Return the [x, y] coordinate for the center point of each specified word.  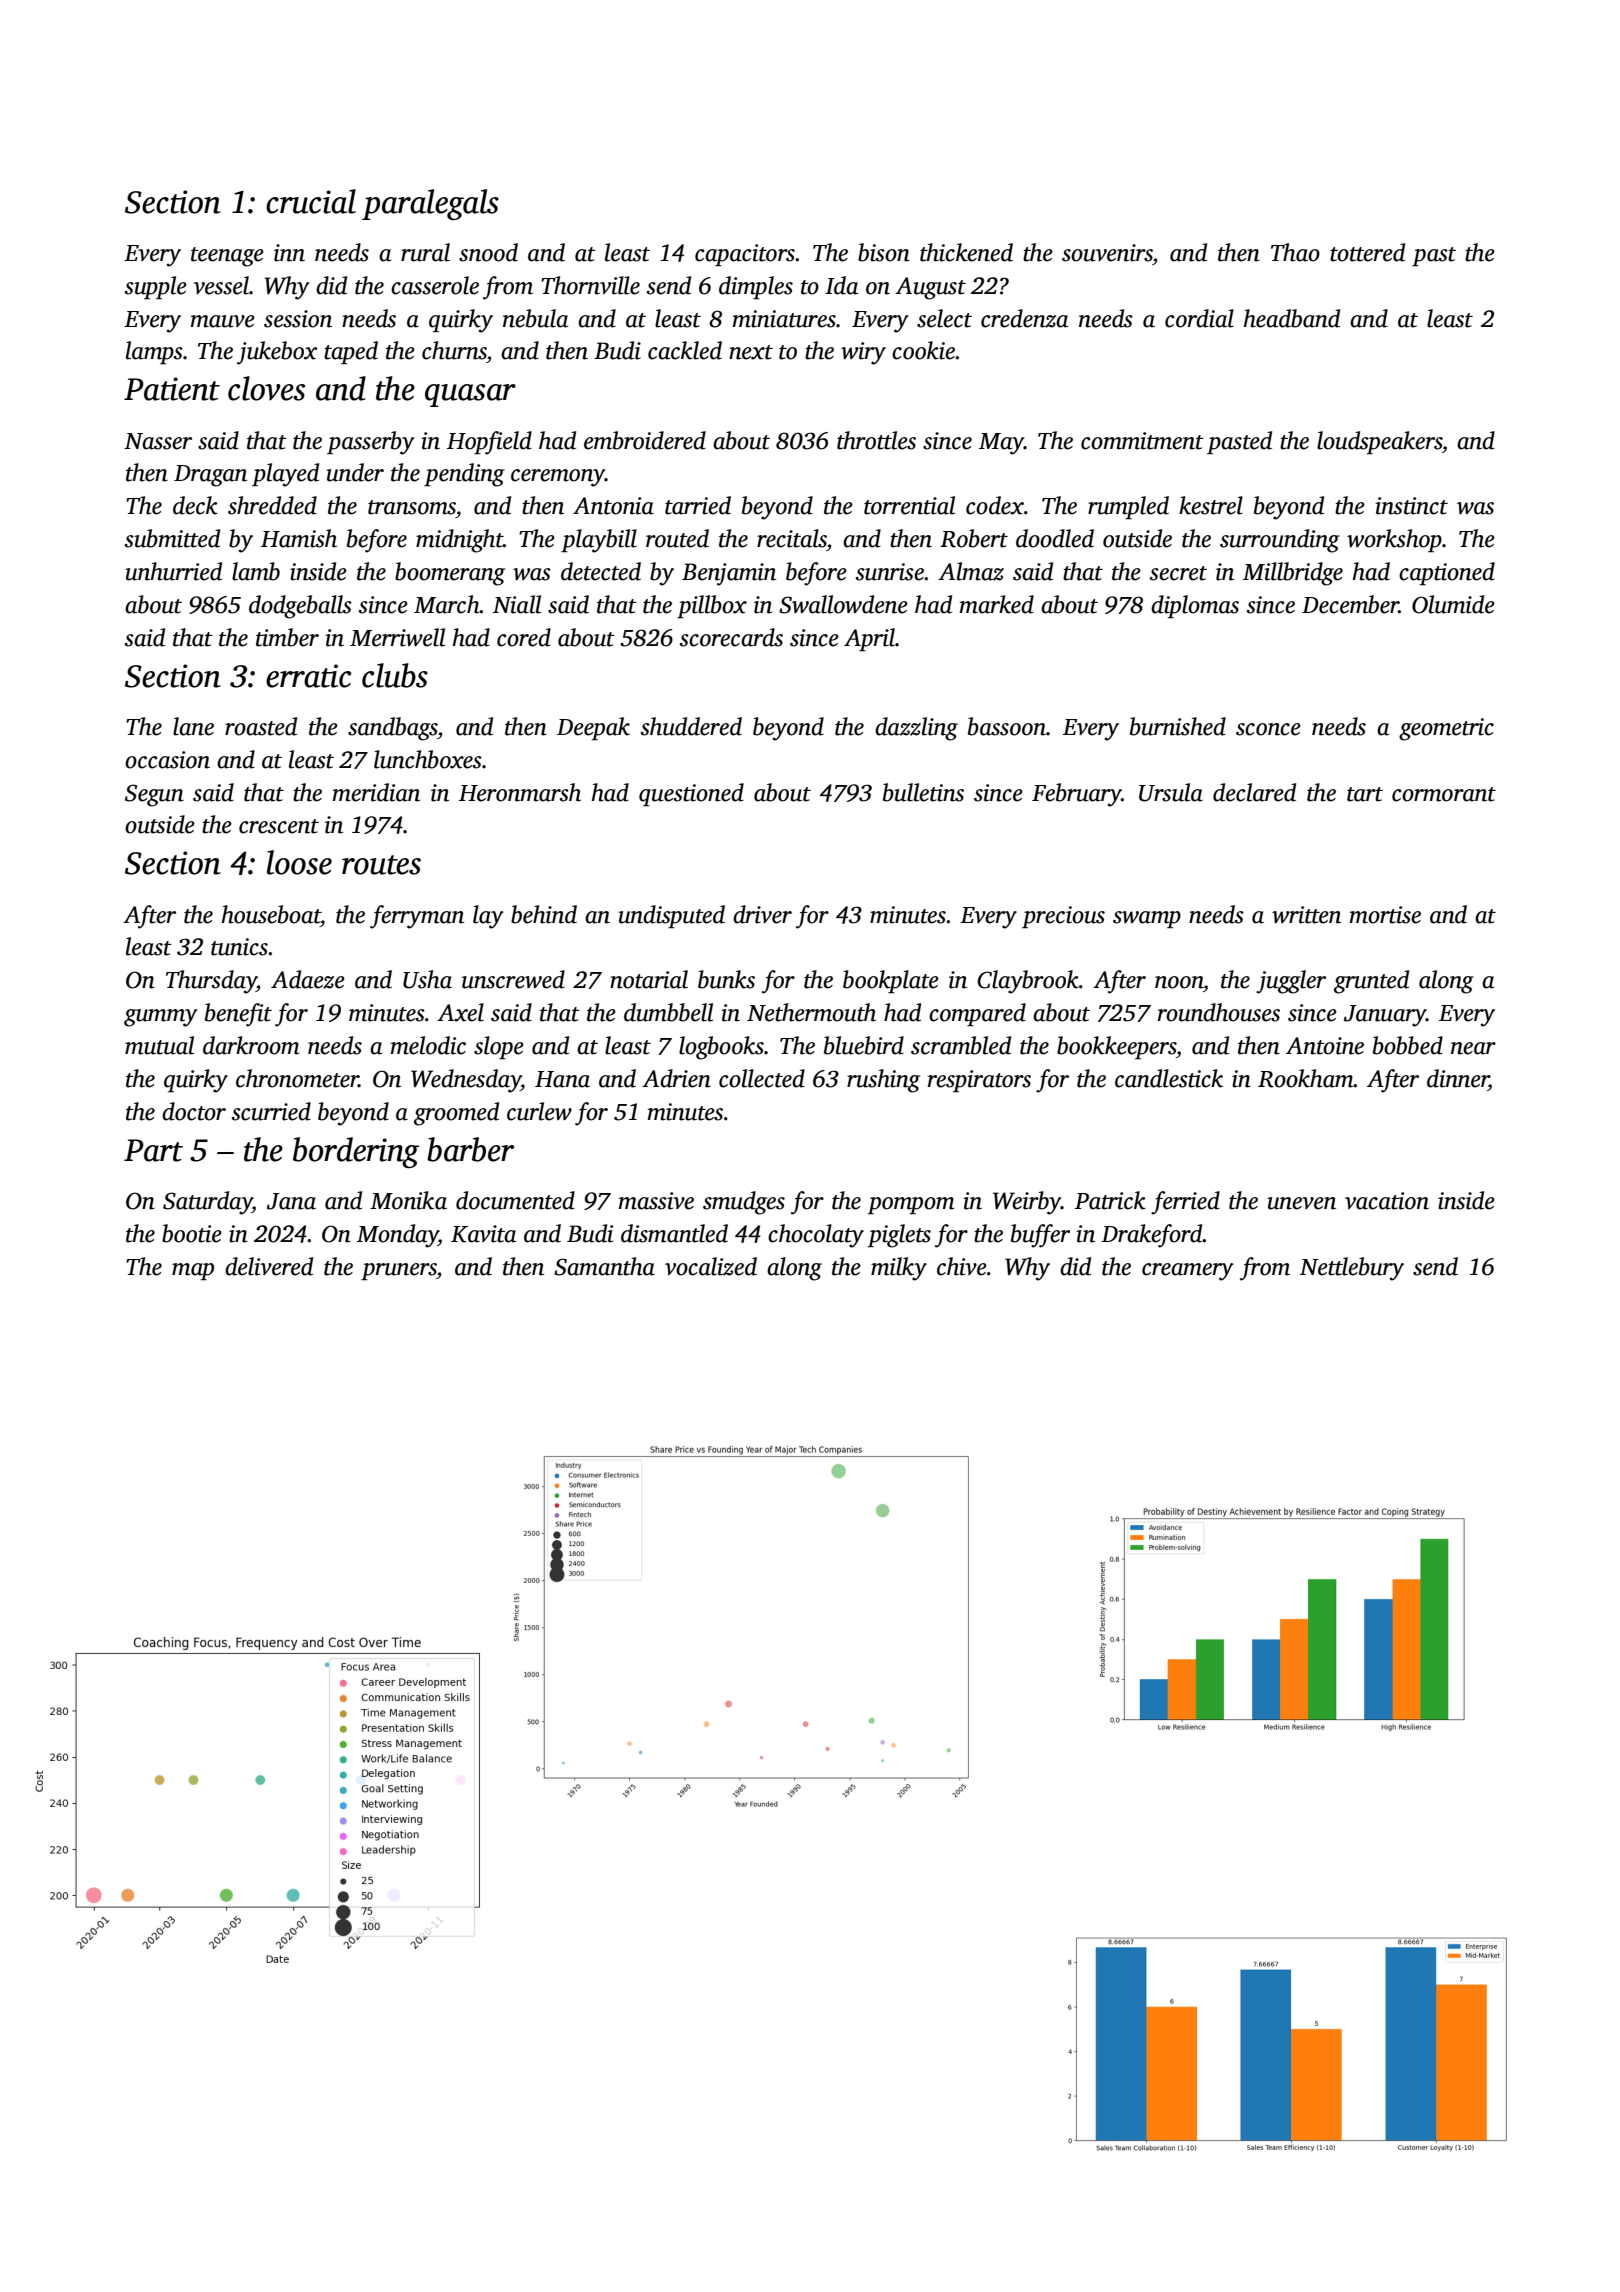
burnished [1178, 726]
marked [997, 604]
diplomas [1195, 606]
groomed [456, 1114]
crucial [311, 201]
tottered [1367, 252]
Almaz [971, 571]
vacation [1387, 1201]
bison [884, 252]
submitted [172, 538]
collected [762, 1078]
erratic [309, 676]
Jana [291, 1201]
